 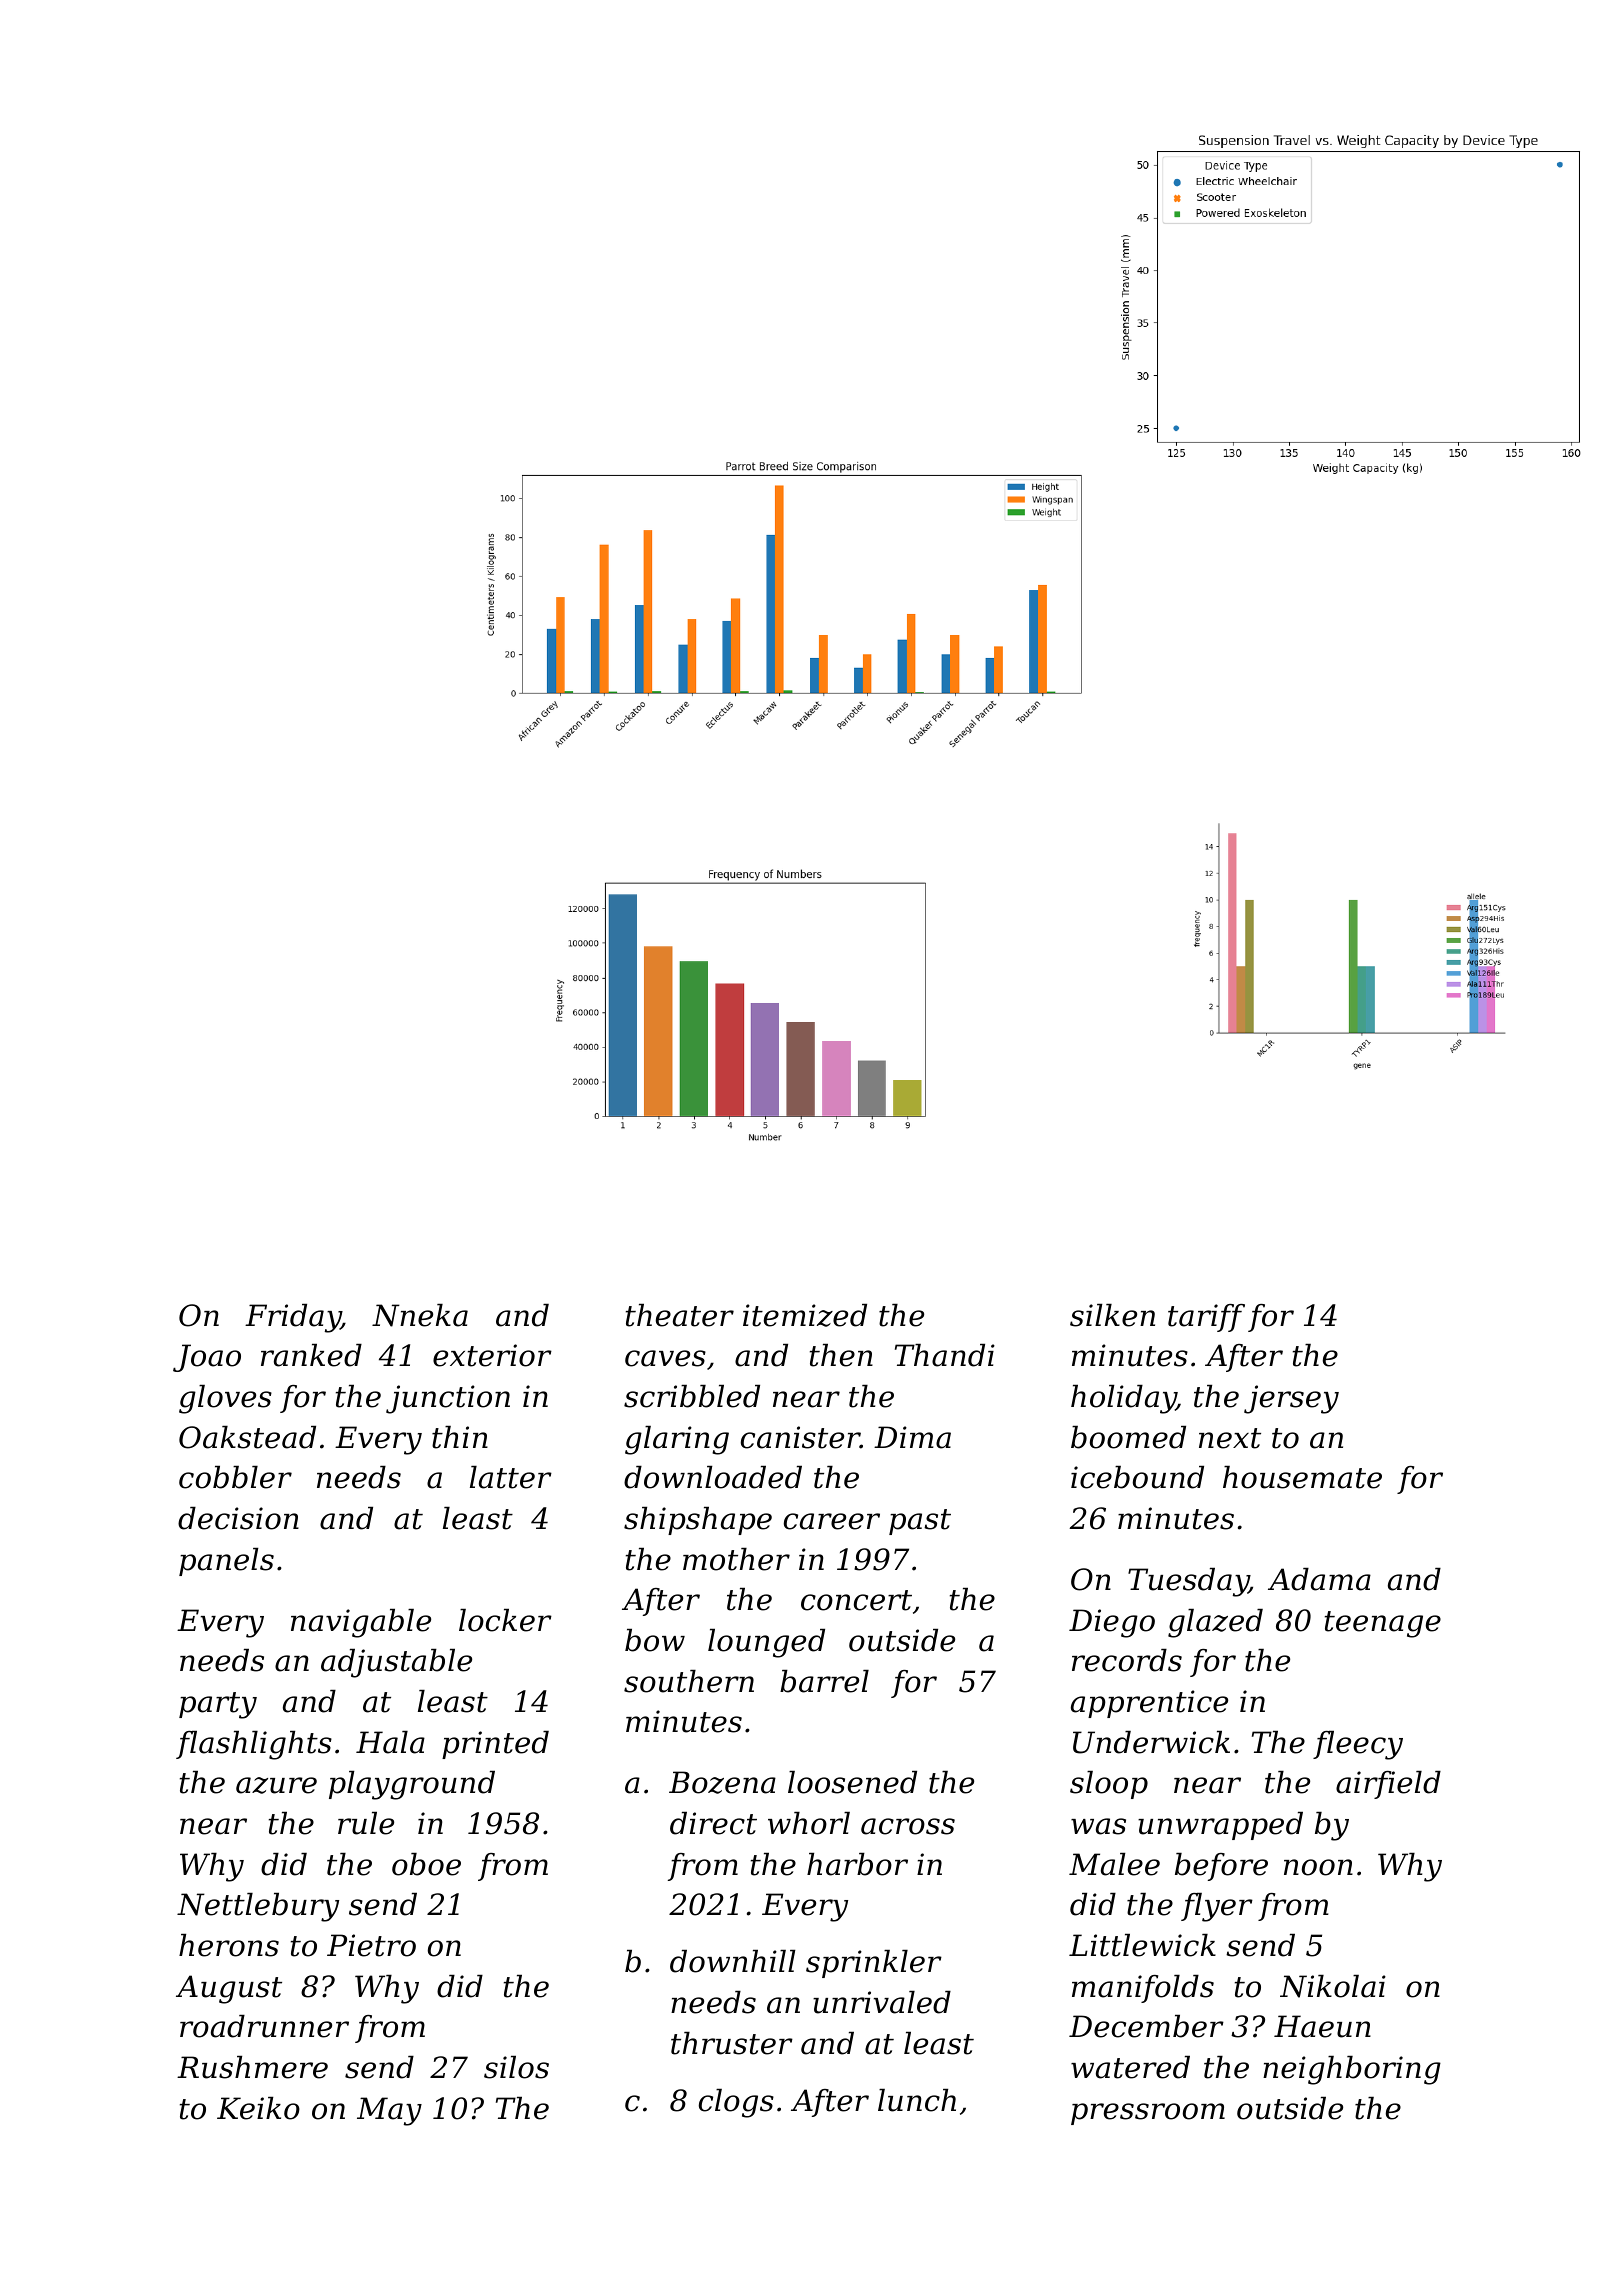 I want to click on azure, so click(x=276, y=1785).
